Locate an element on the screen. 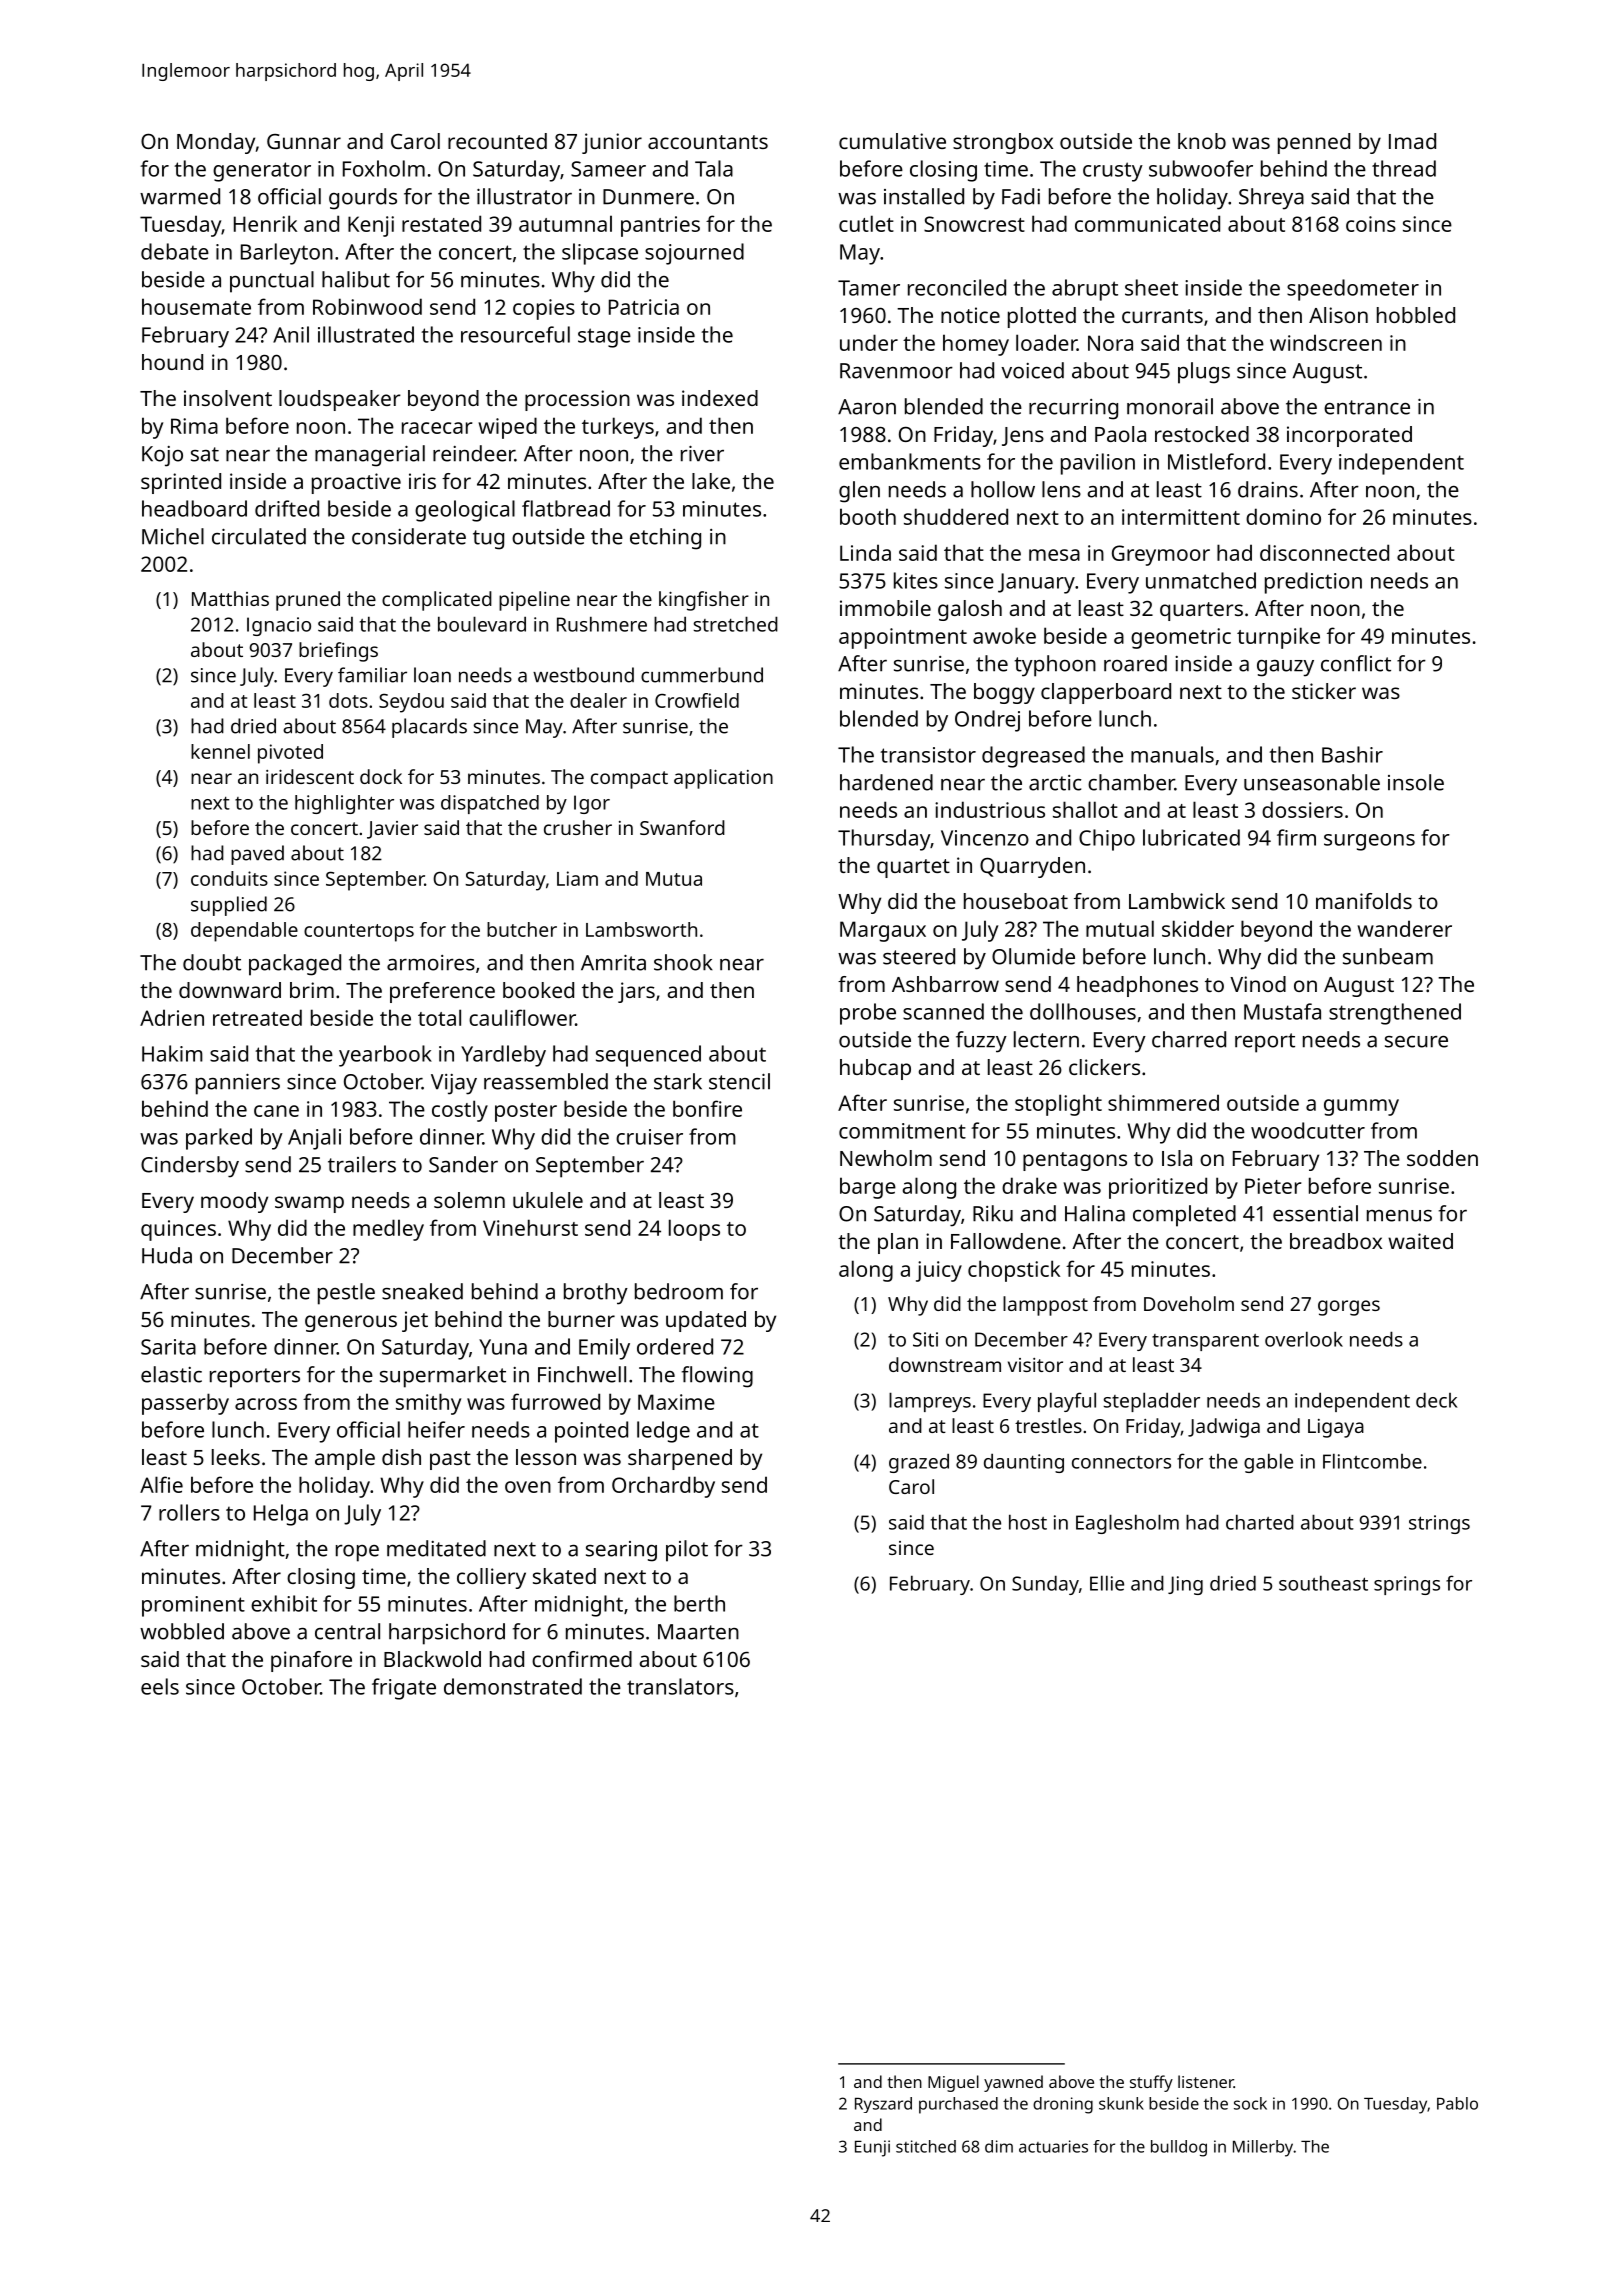 This screenshot has height=2292, width=1620. Monday is located at coordinates (216, 143).
